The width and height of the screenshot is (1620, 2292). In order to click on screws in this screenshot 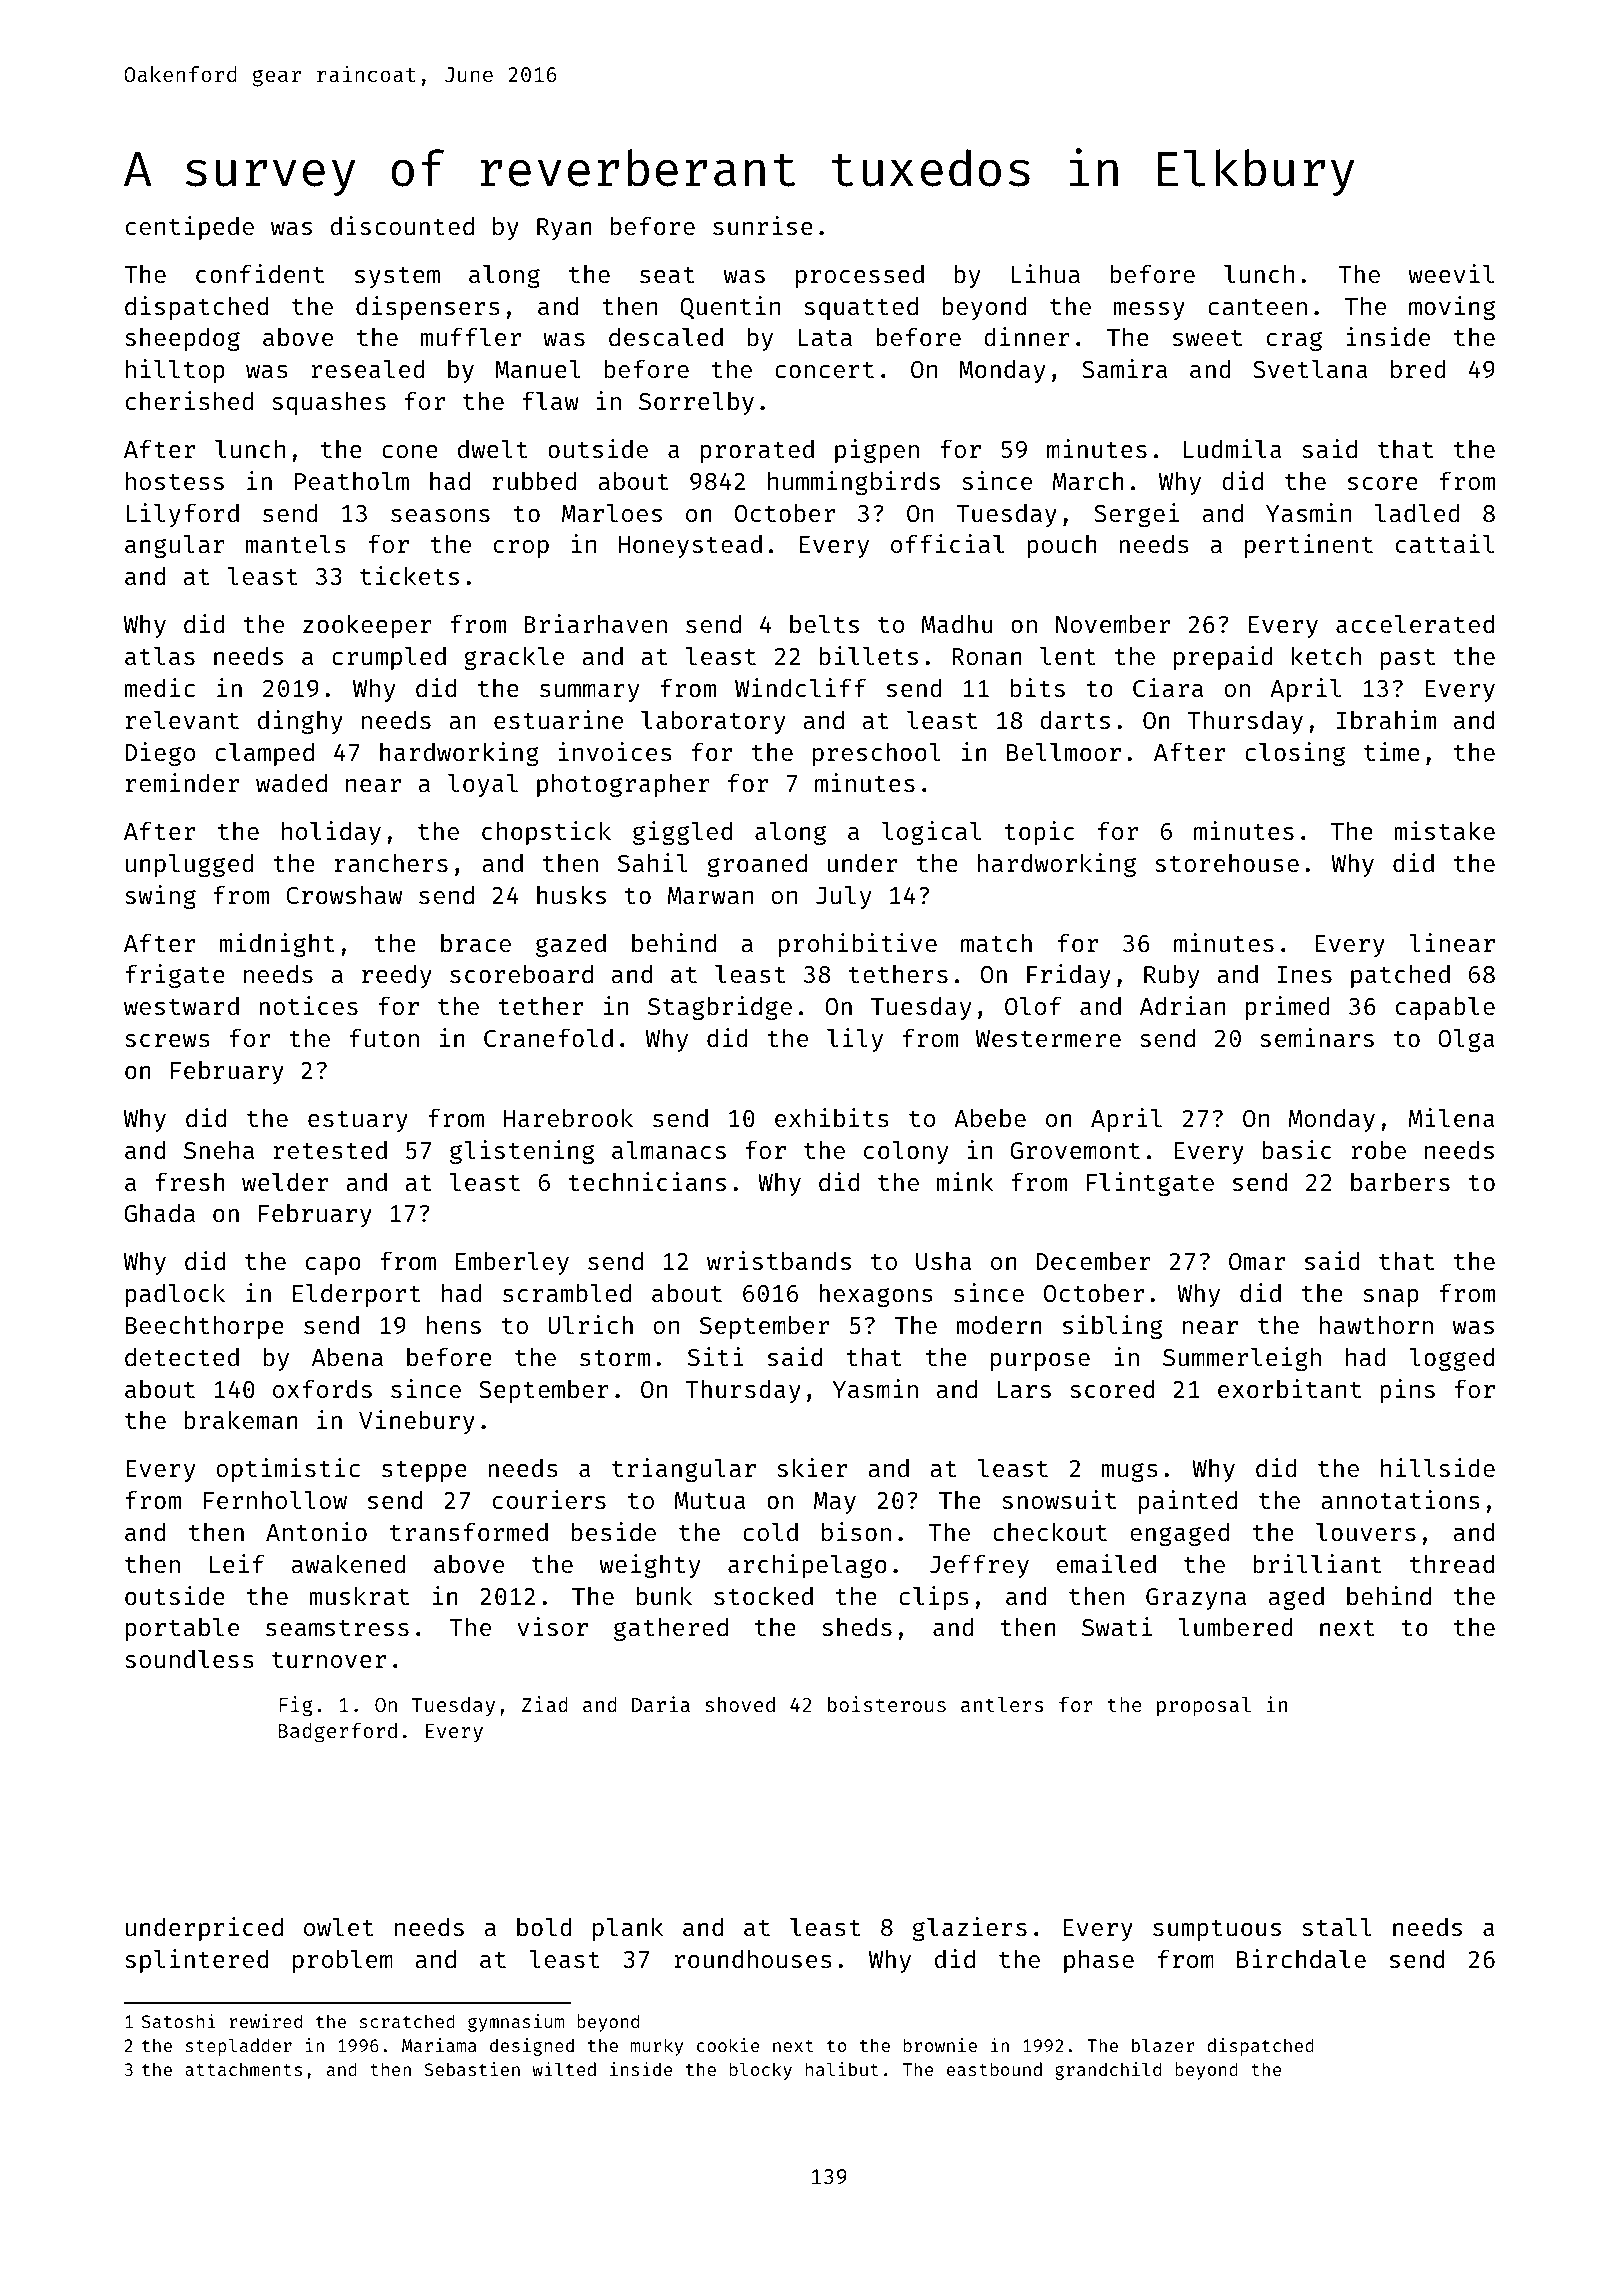, I will do `click(167, 1041)`.
